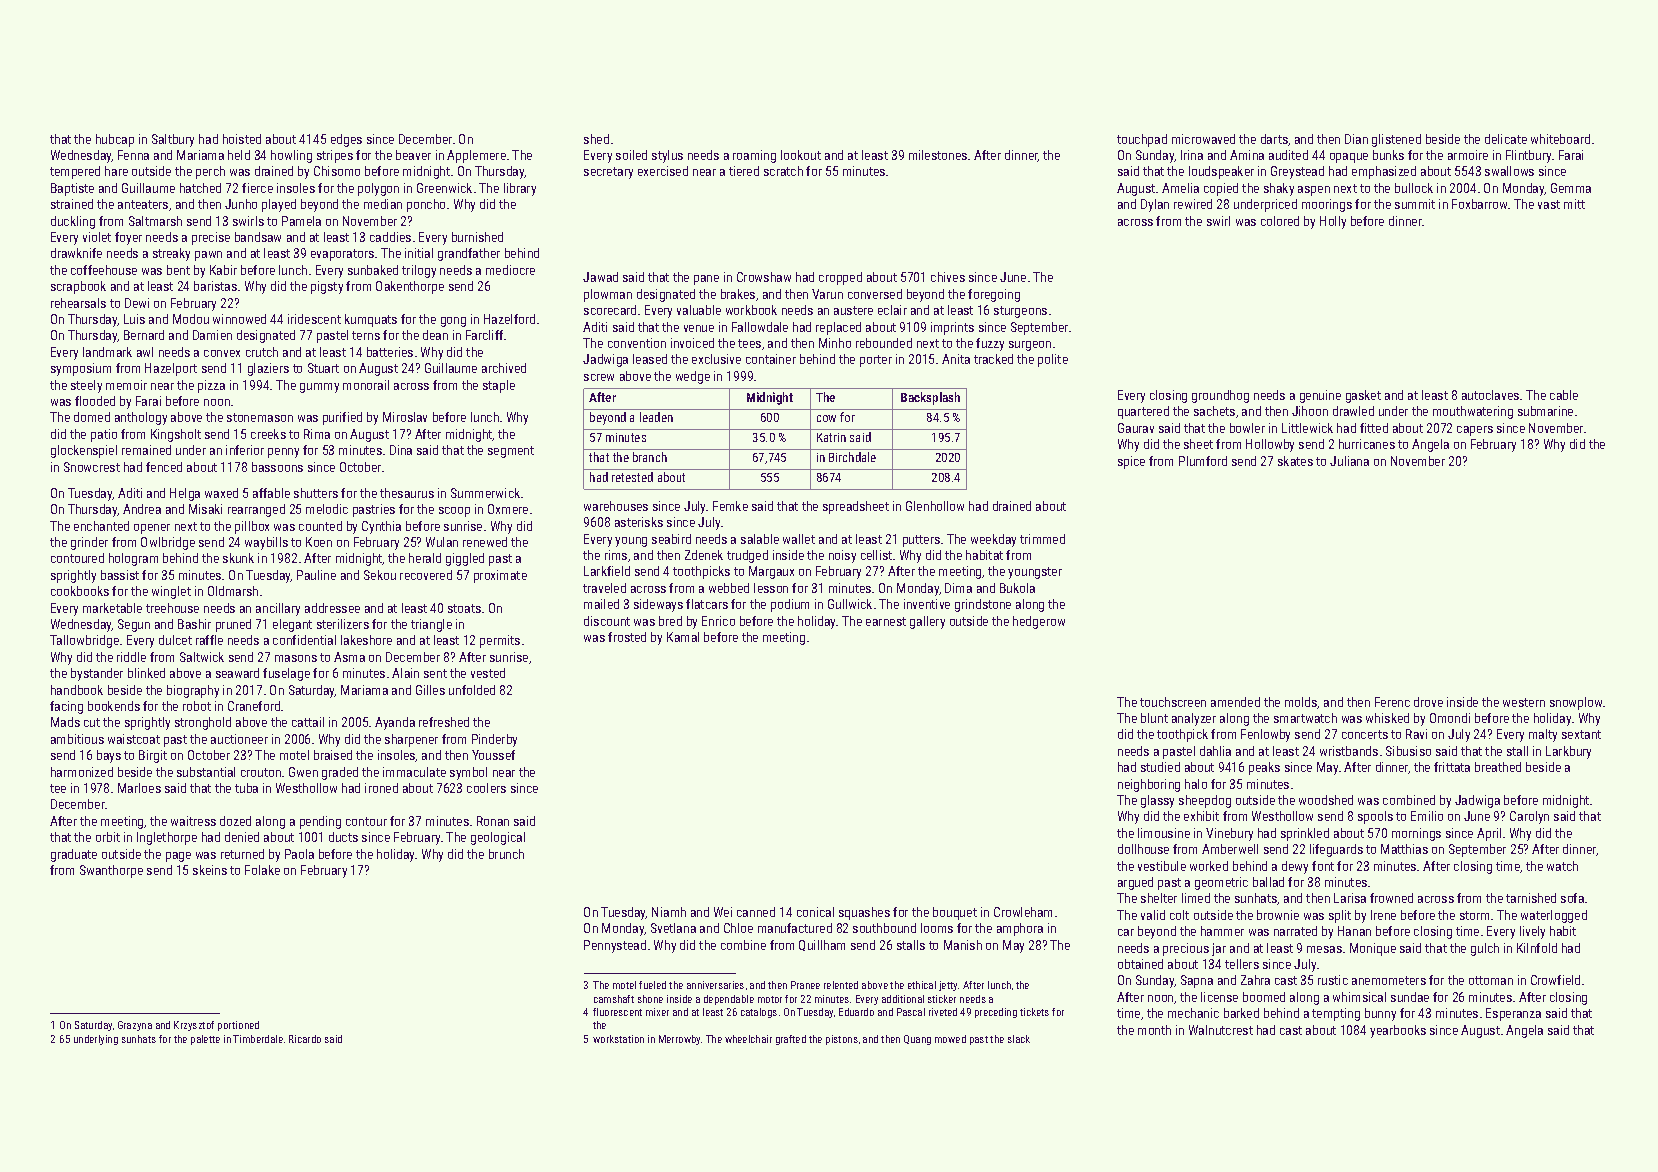 The height and width of the screenshot is (1172, 1658). What do you see at coordinates (277, 467) in the screenshot?
I see `bassoons` at bounding box center [277, 467].
